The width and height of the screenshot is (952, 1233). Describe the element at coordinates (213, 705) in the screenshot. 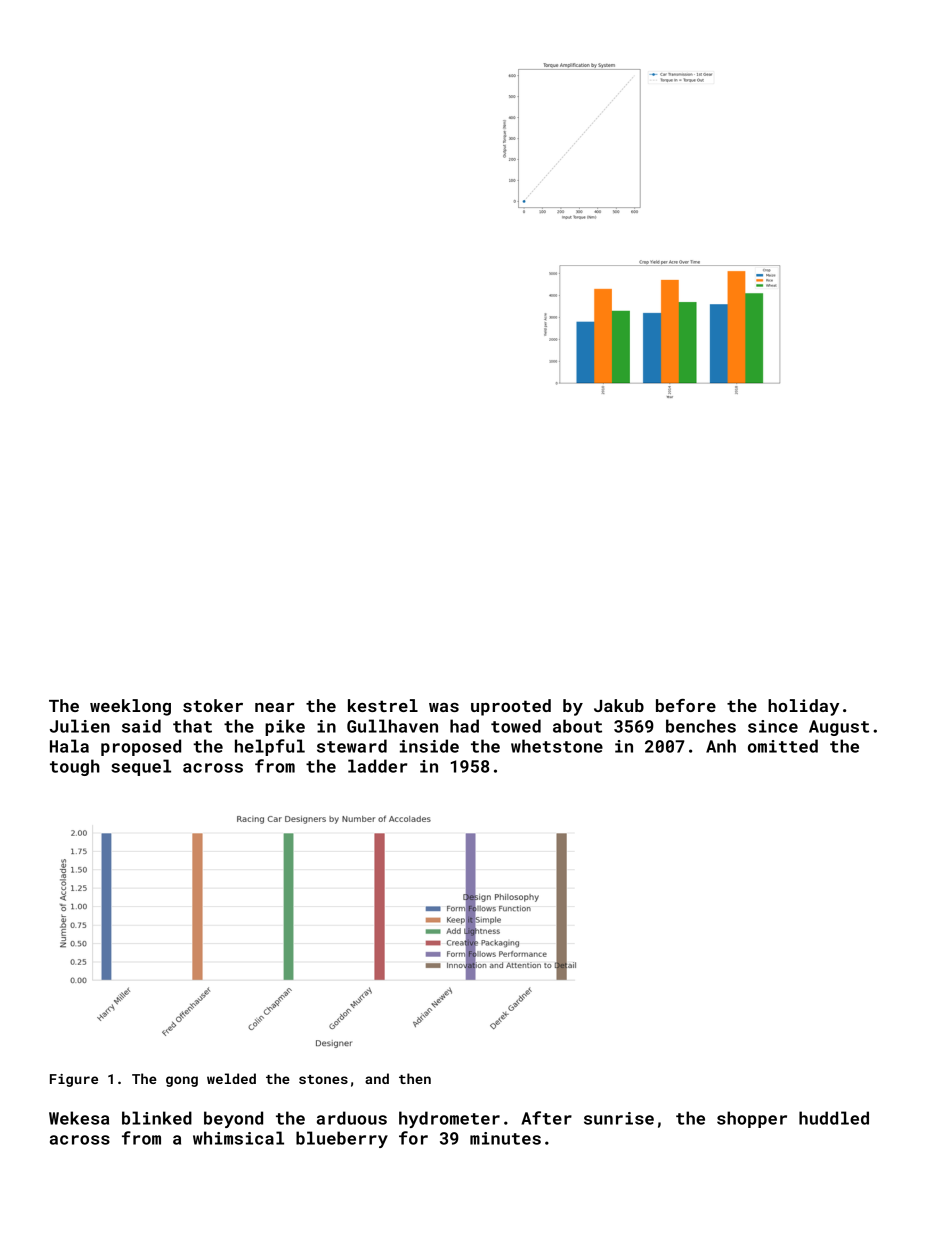

I see `stoker` at that location.
